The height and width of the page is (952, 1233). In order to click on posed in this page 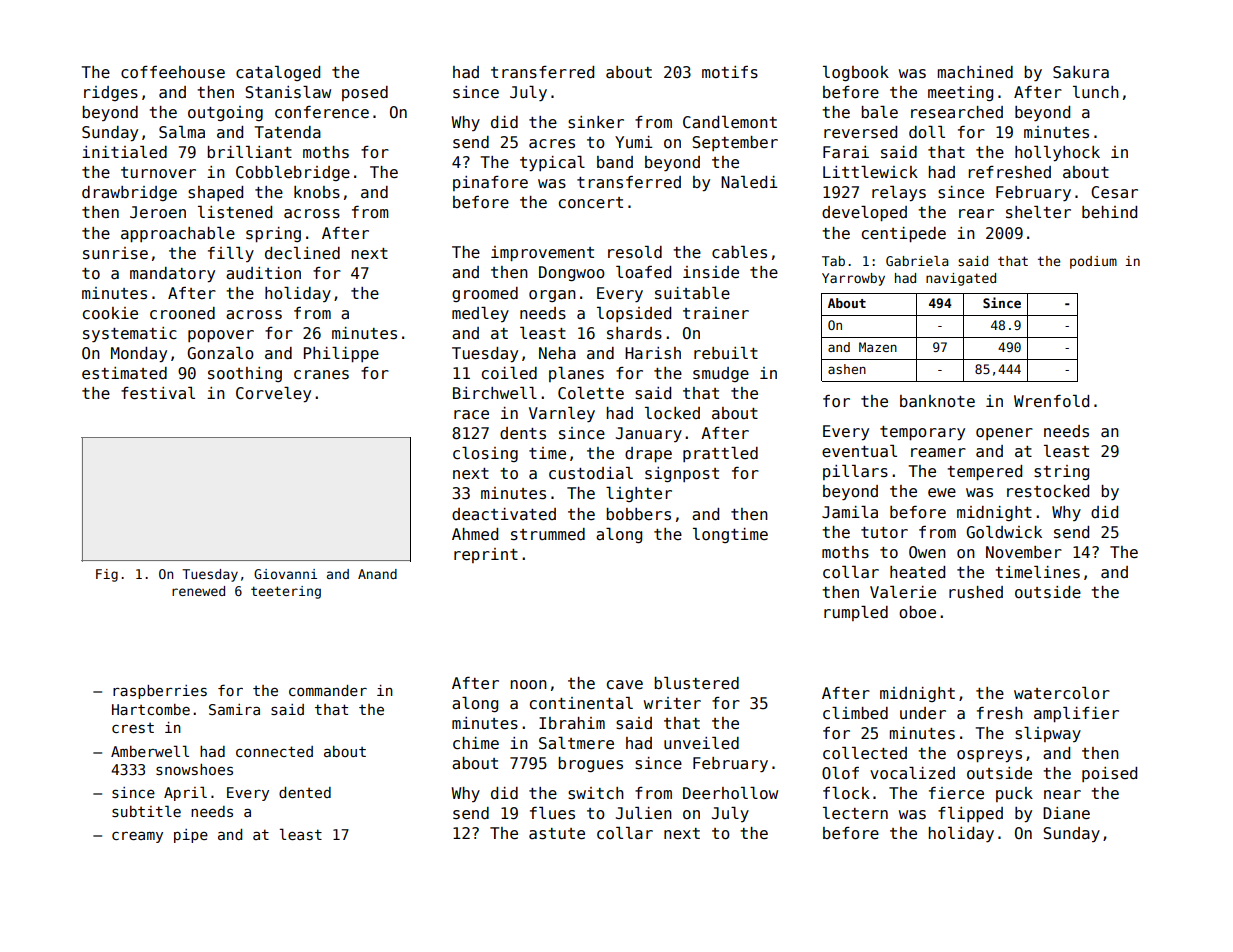, I will do `click(365, 93)`.
